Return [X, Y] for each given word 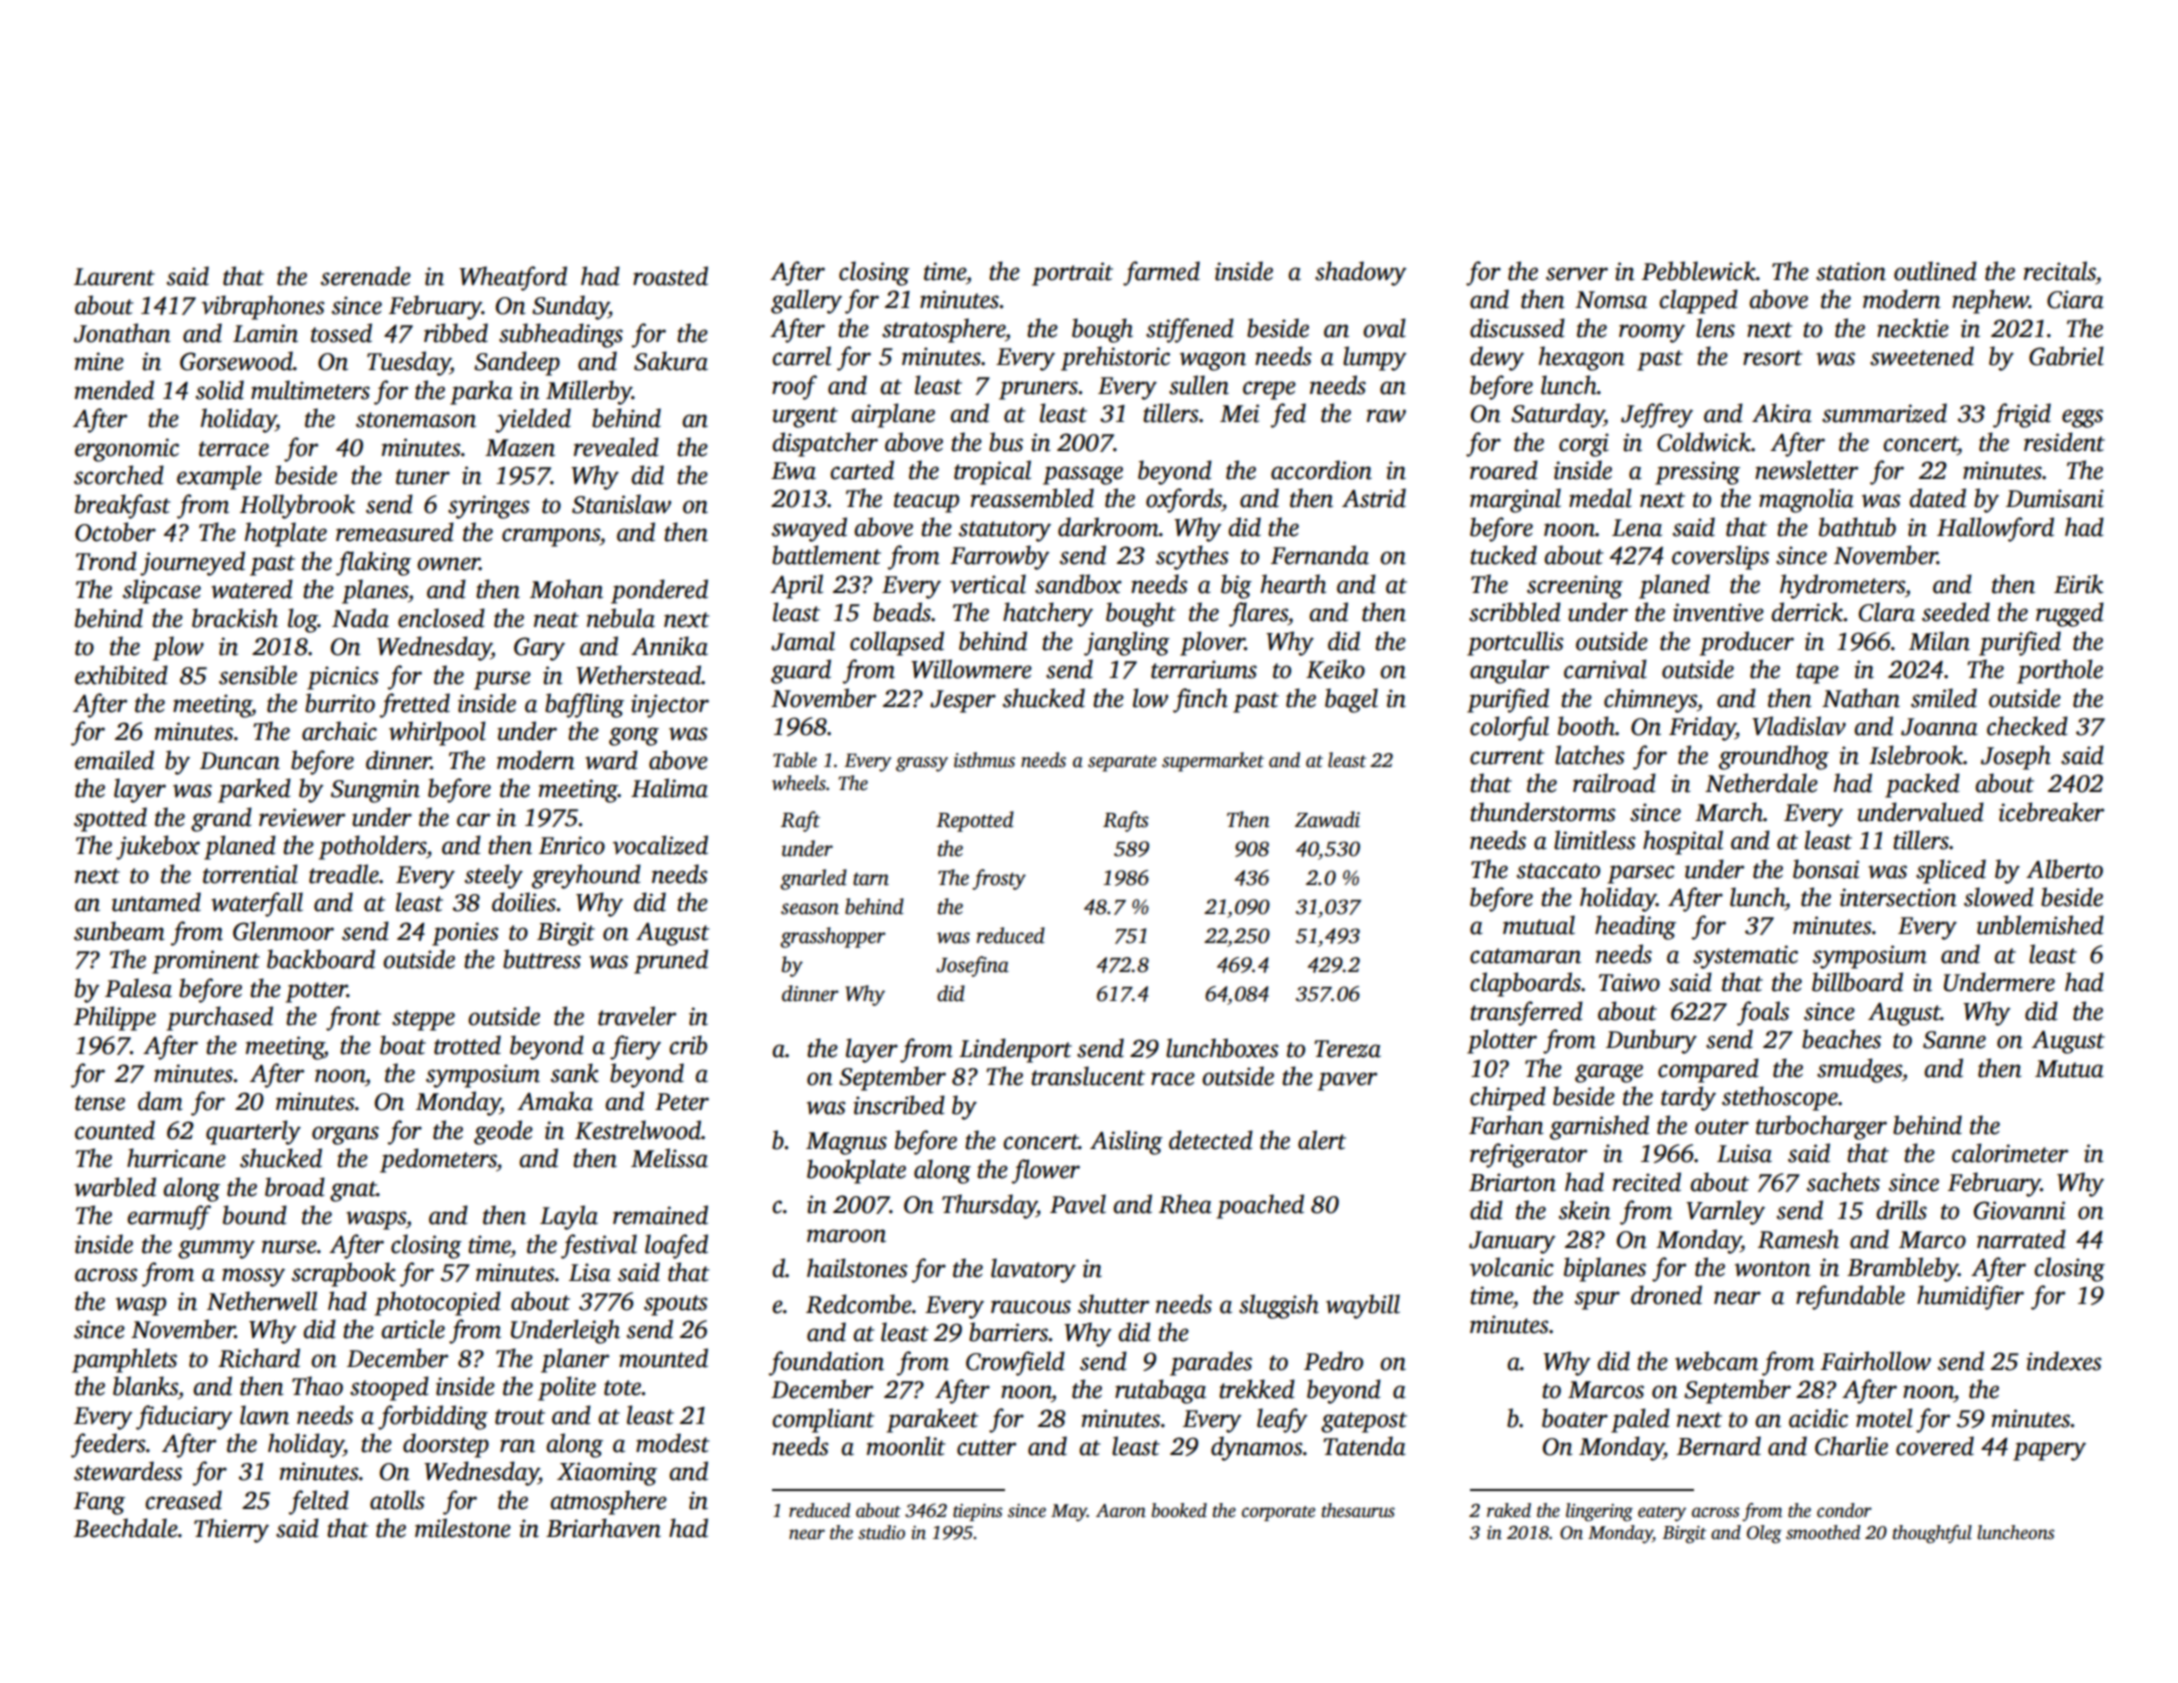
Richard [259, 1358]
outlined [1935, 271]
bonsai [1826, 869]
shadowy [1361, 273]
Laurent [114, 277]
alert [1322, 1140]
